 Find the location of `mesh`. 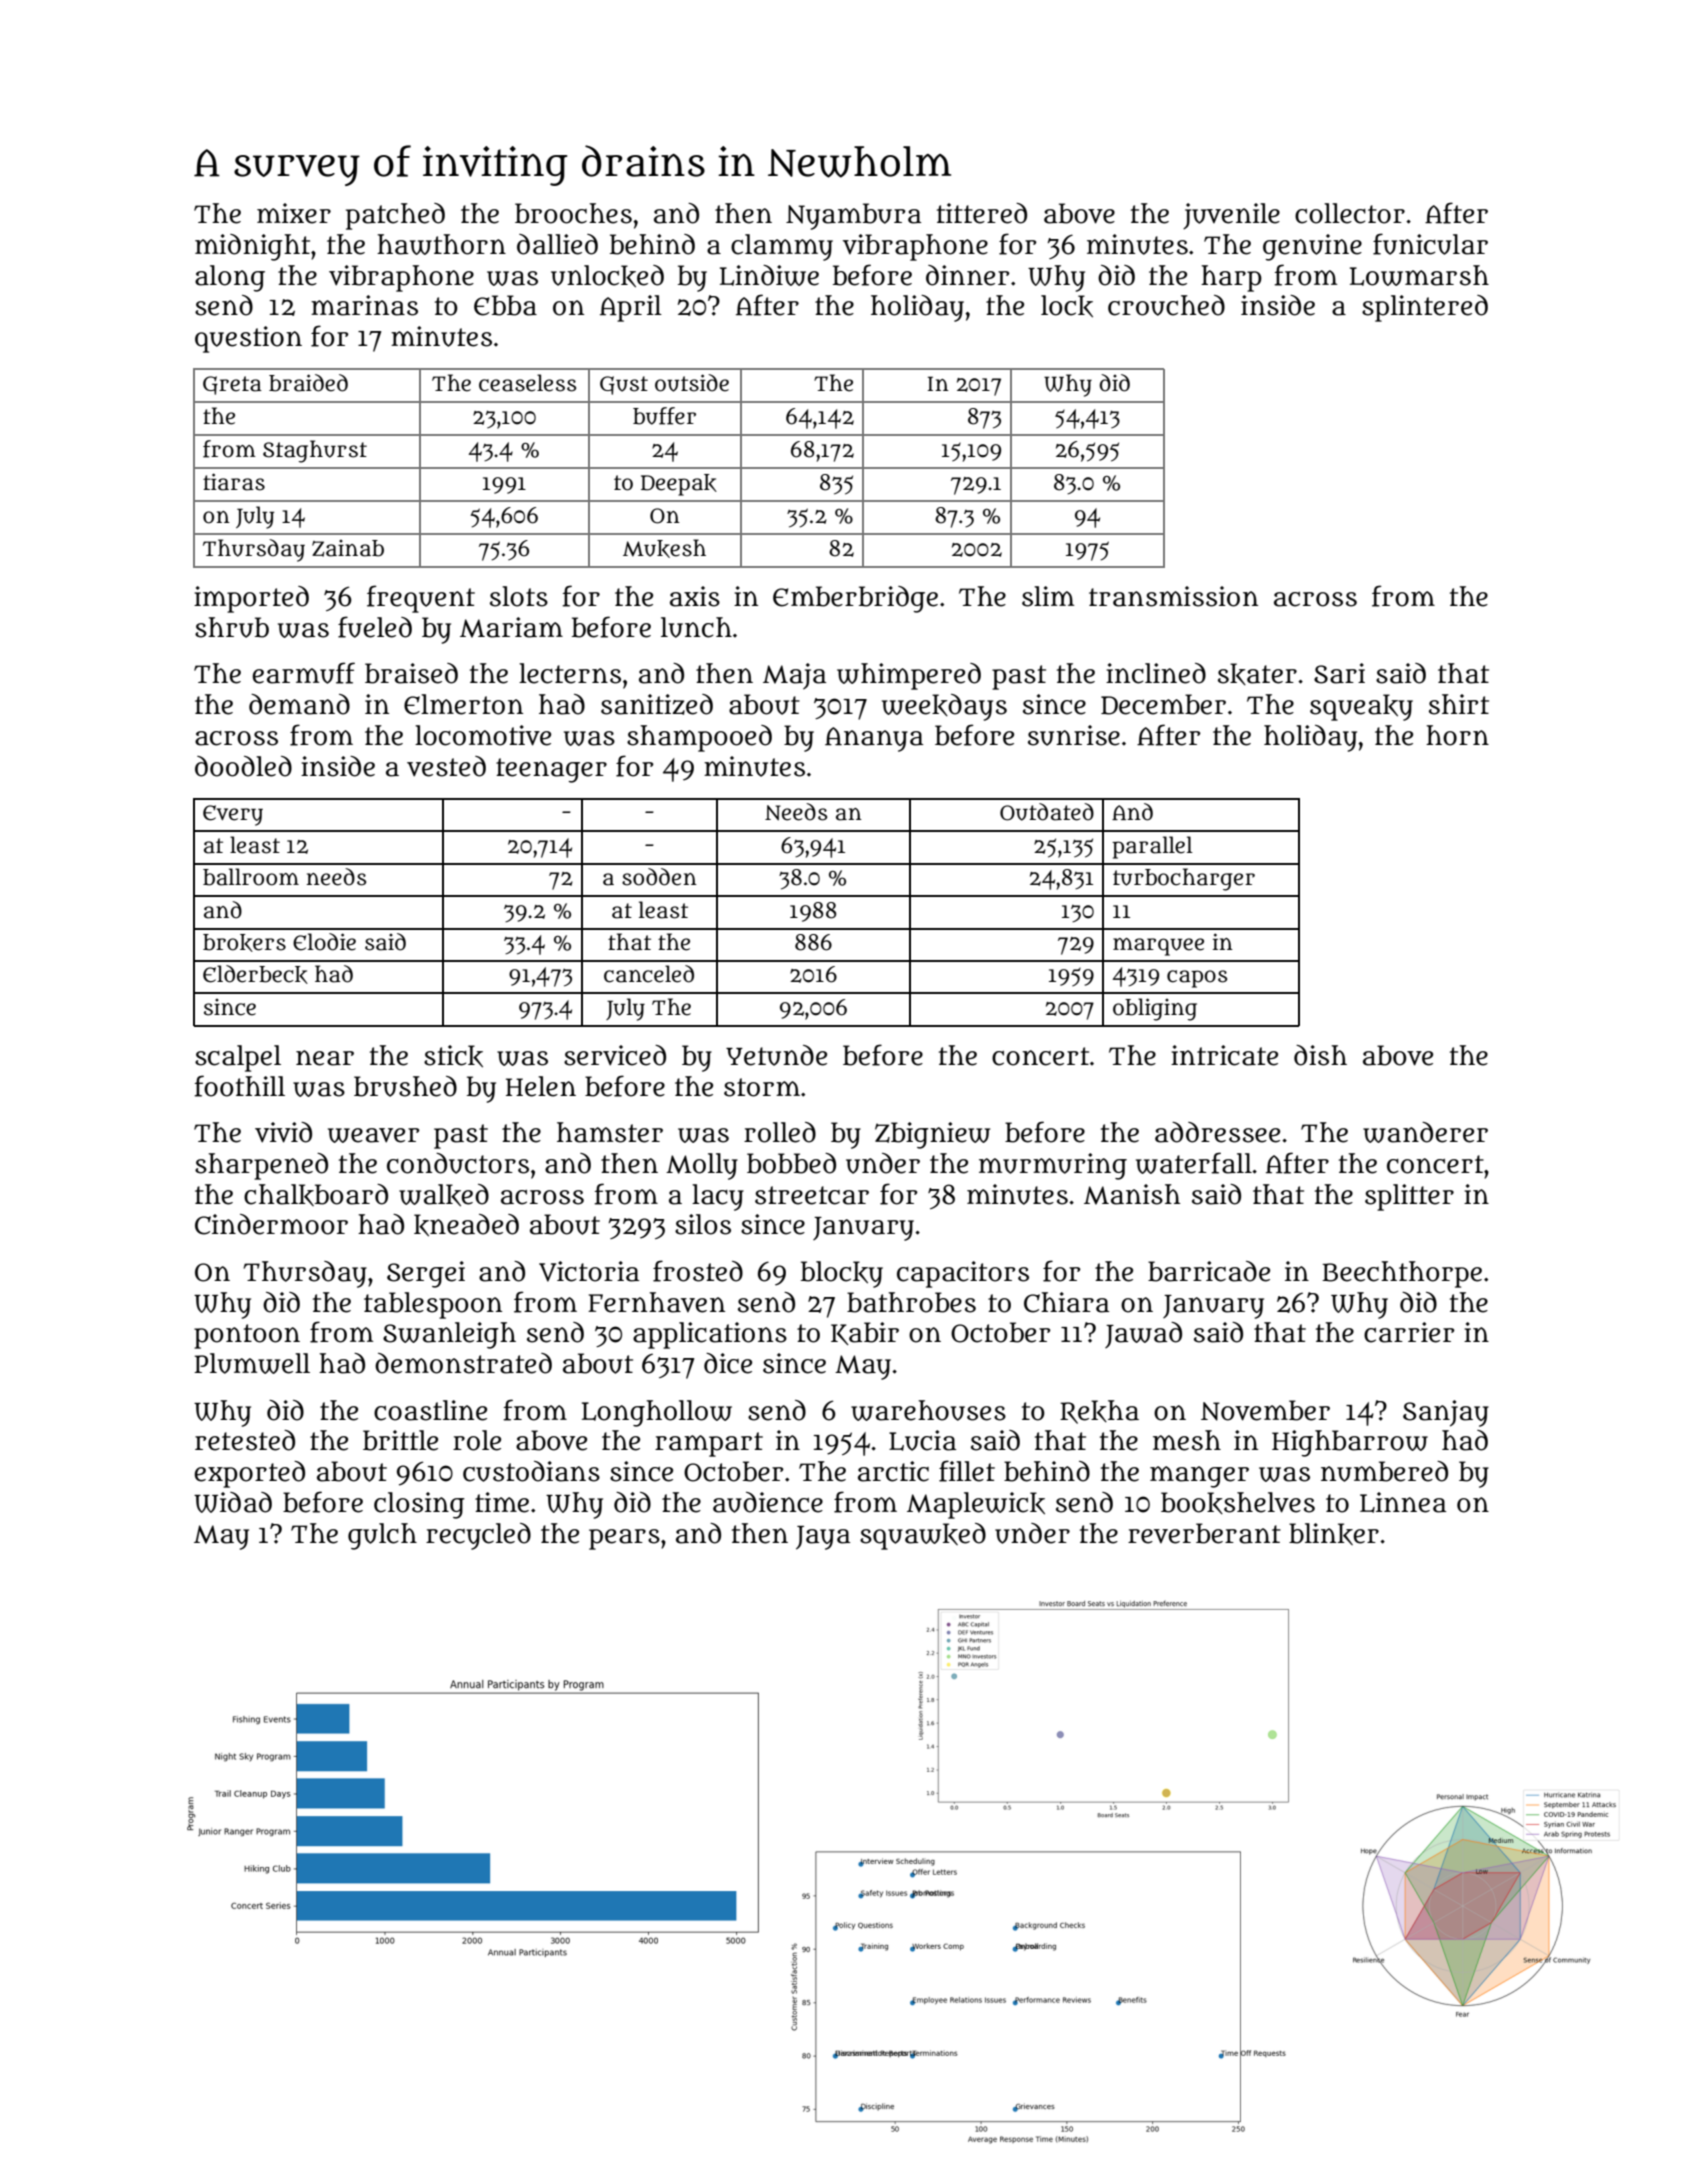

mesh is located at coordinates (1187, 1440).
